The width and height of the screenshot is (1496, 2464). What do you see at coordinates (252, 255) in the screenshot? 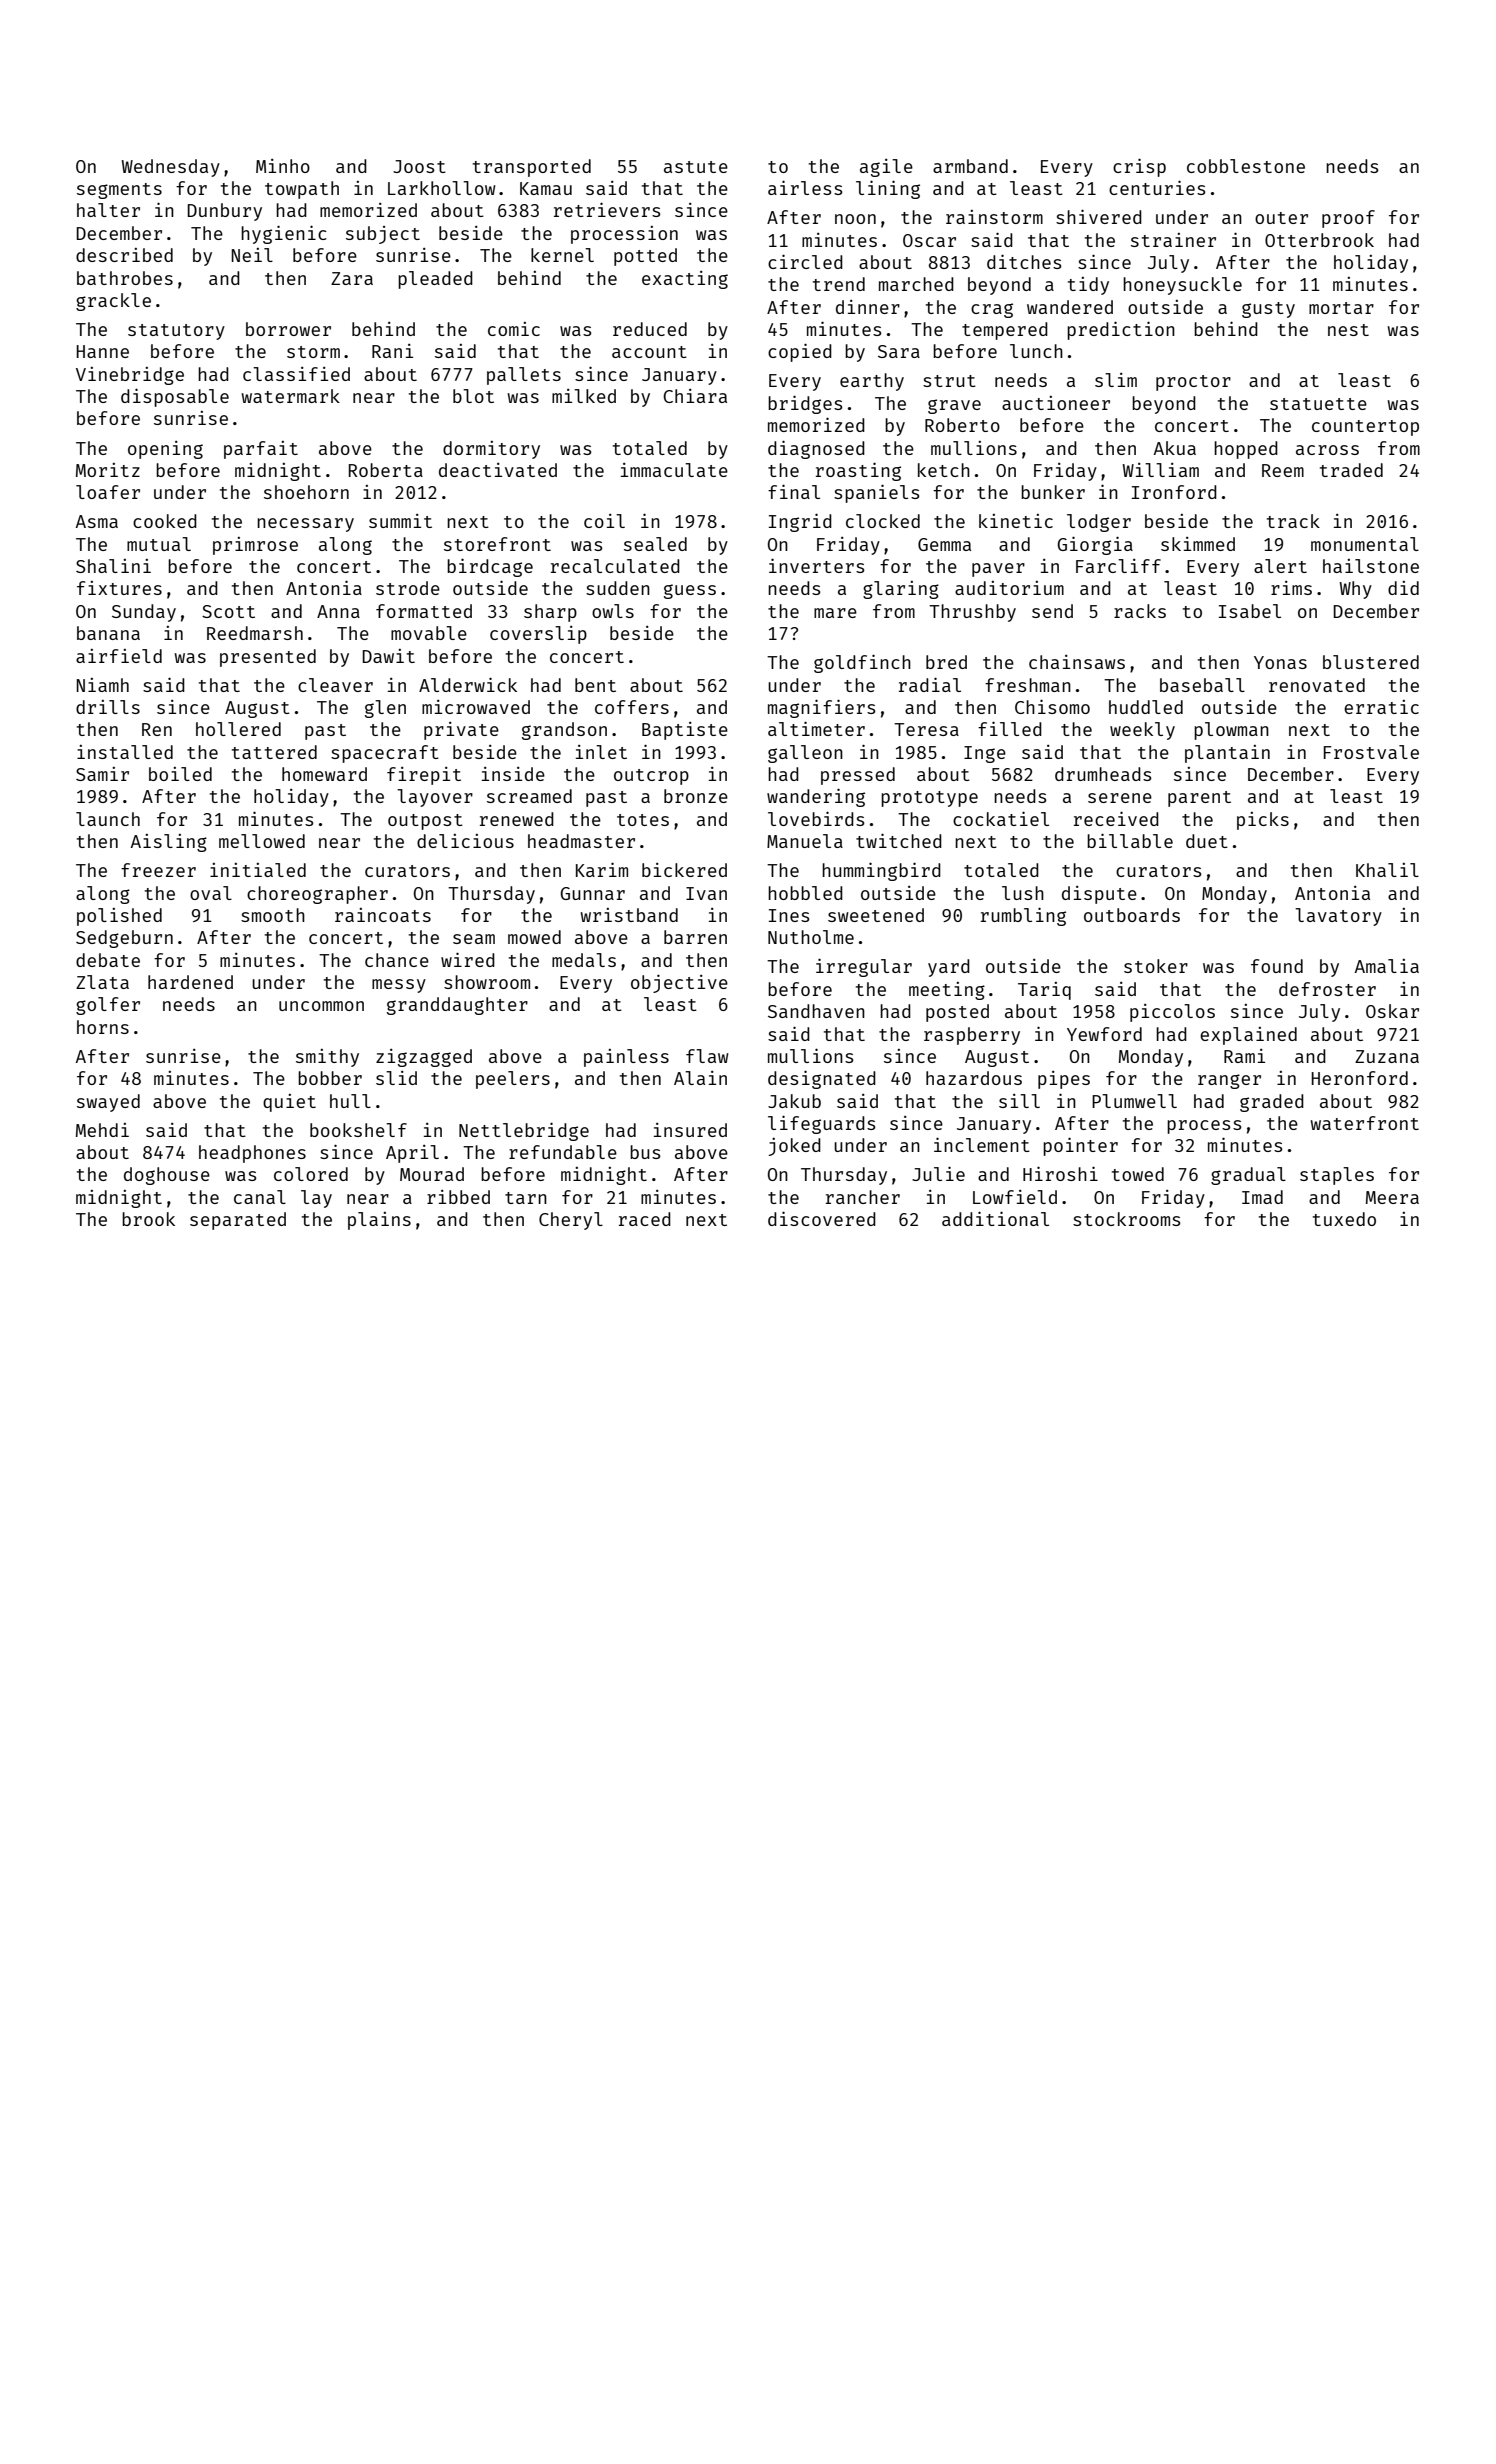
I see `Neil` at bounding box center [252, 255].
